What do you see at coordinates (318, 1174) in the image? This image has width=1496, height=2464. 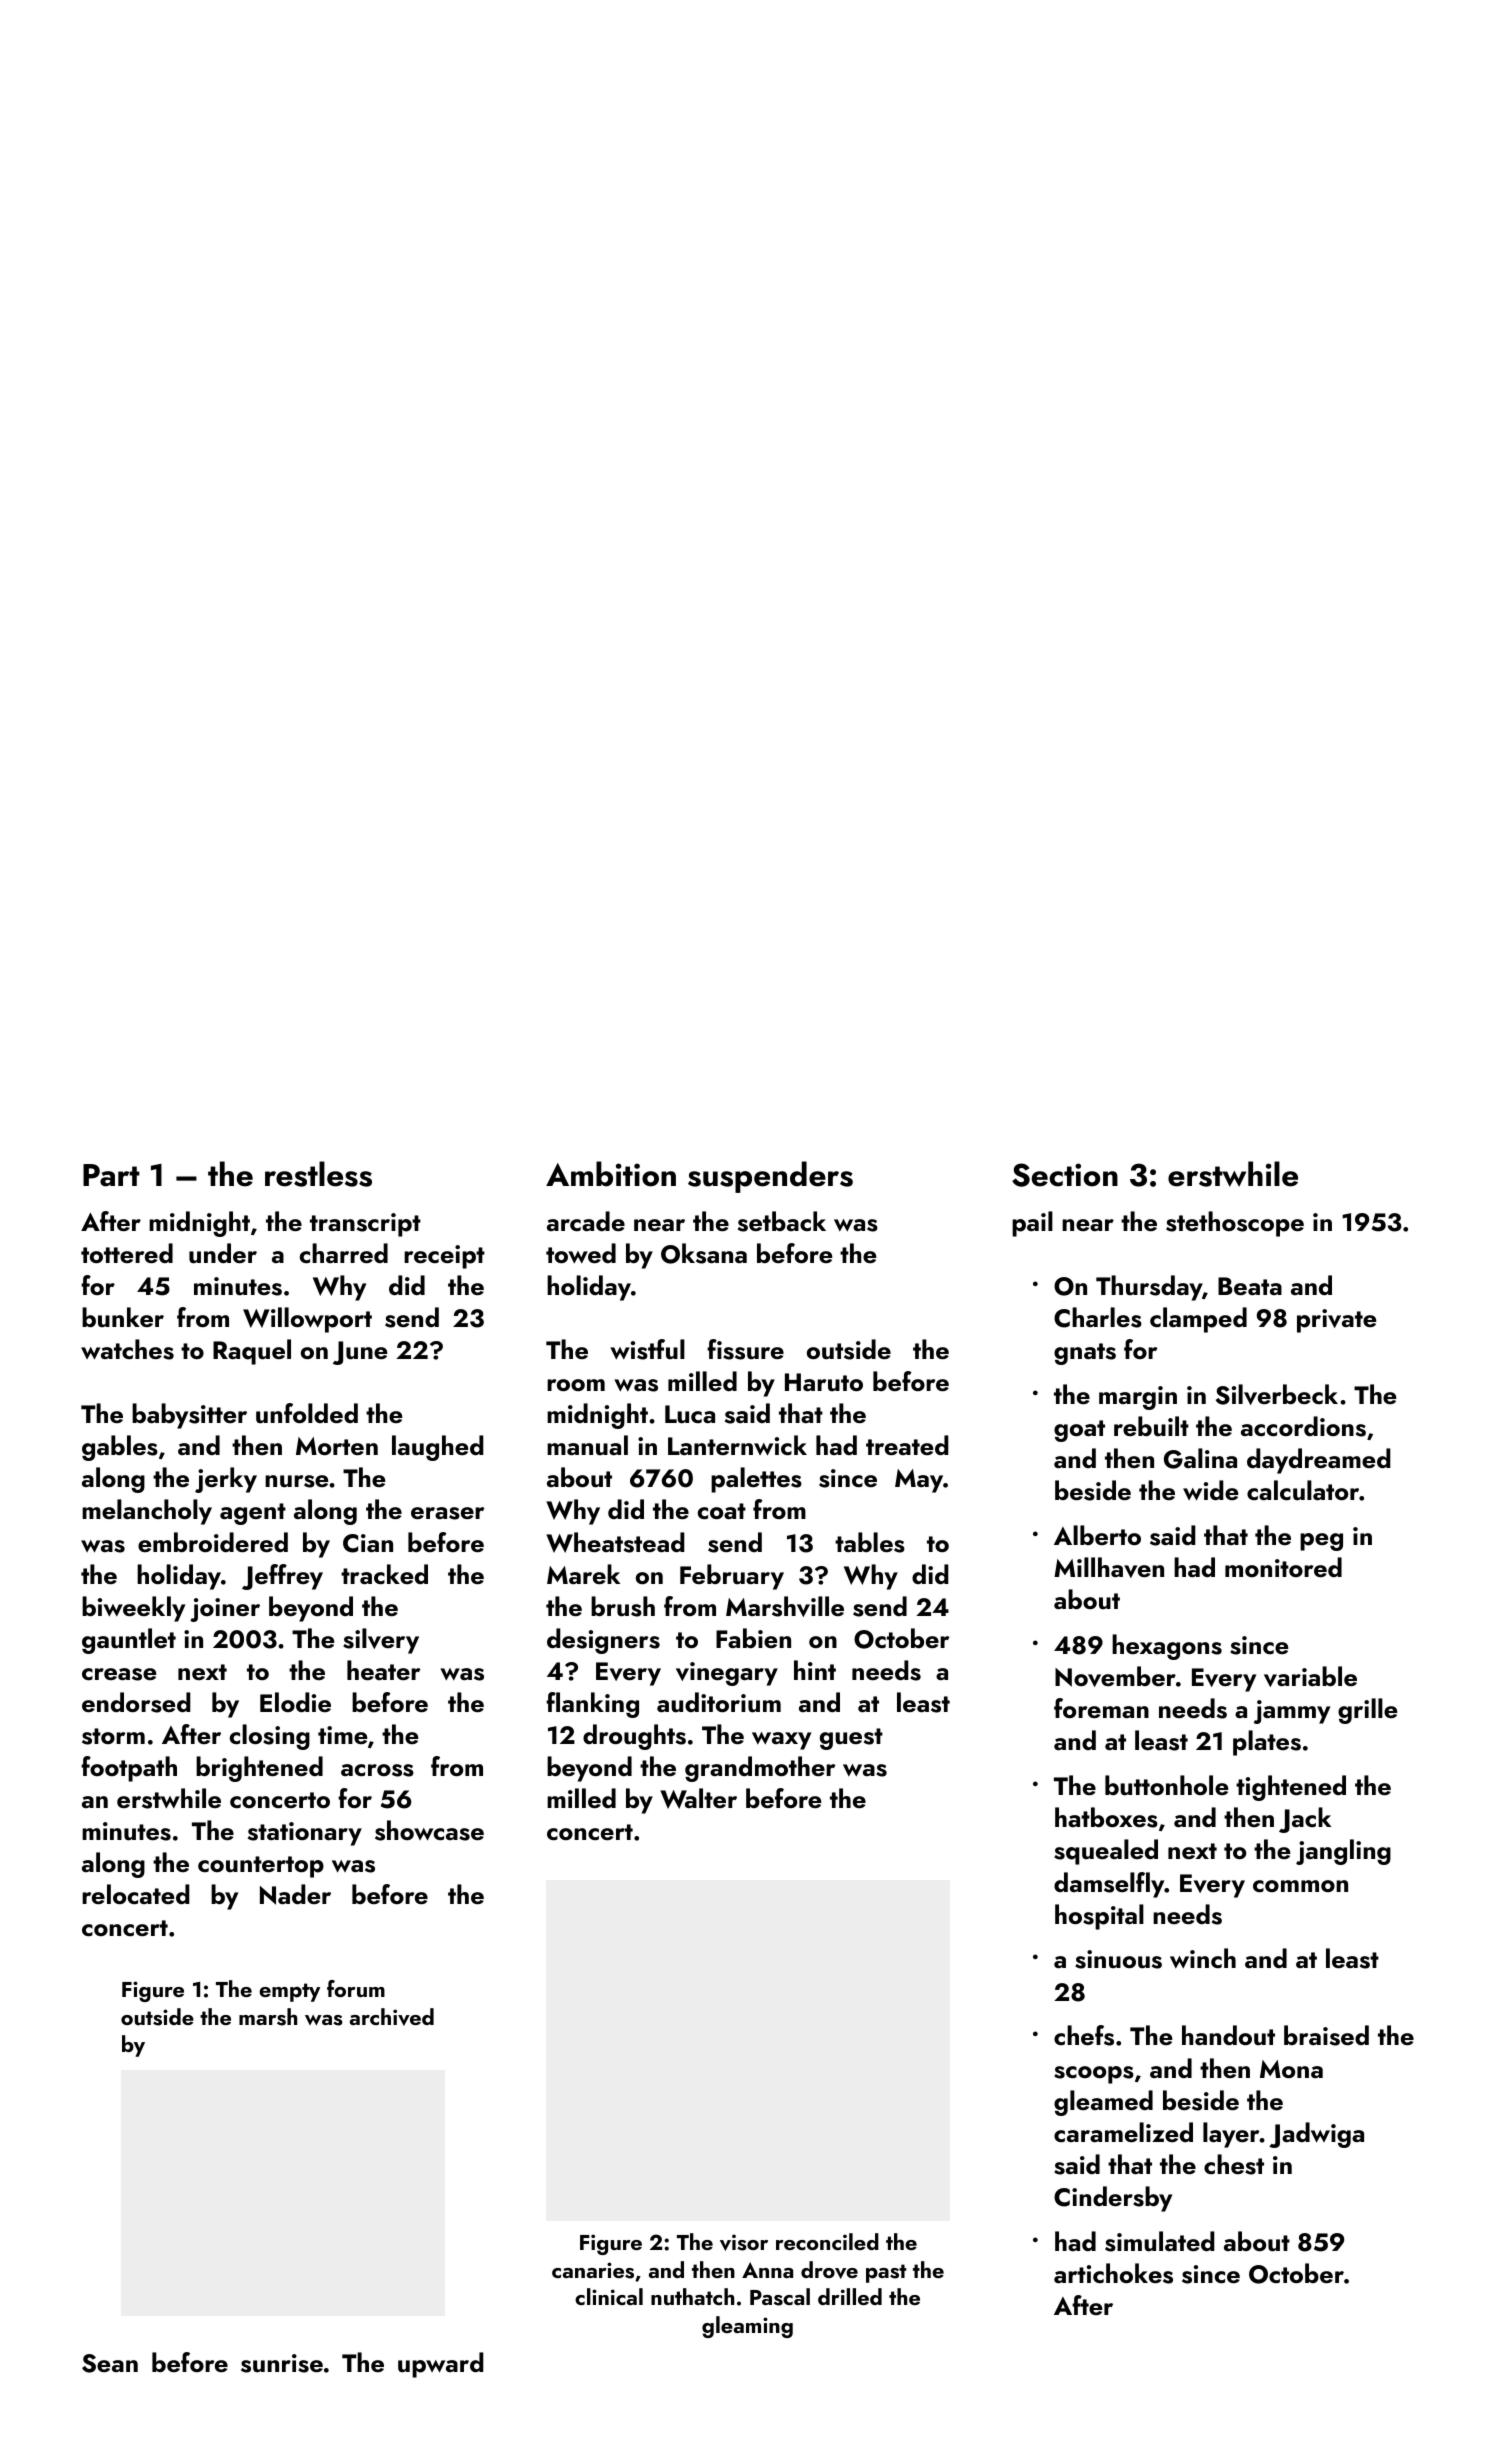 I see `restless` at bounding box center [318, 1174].
